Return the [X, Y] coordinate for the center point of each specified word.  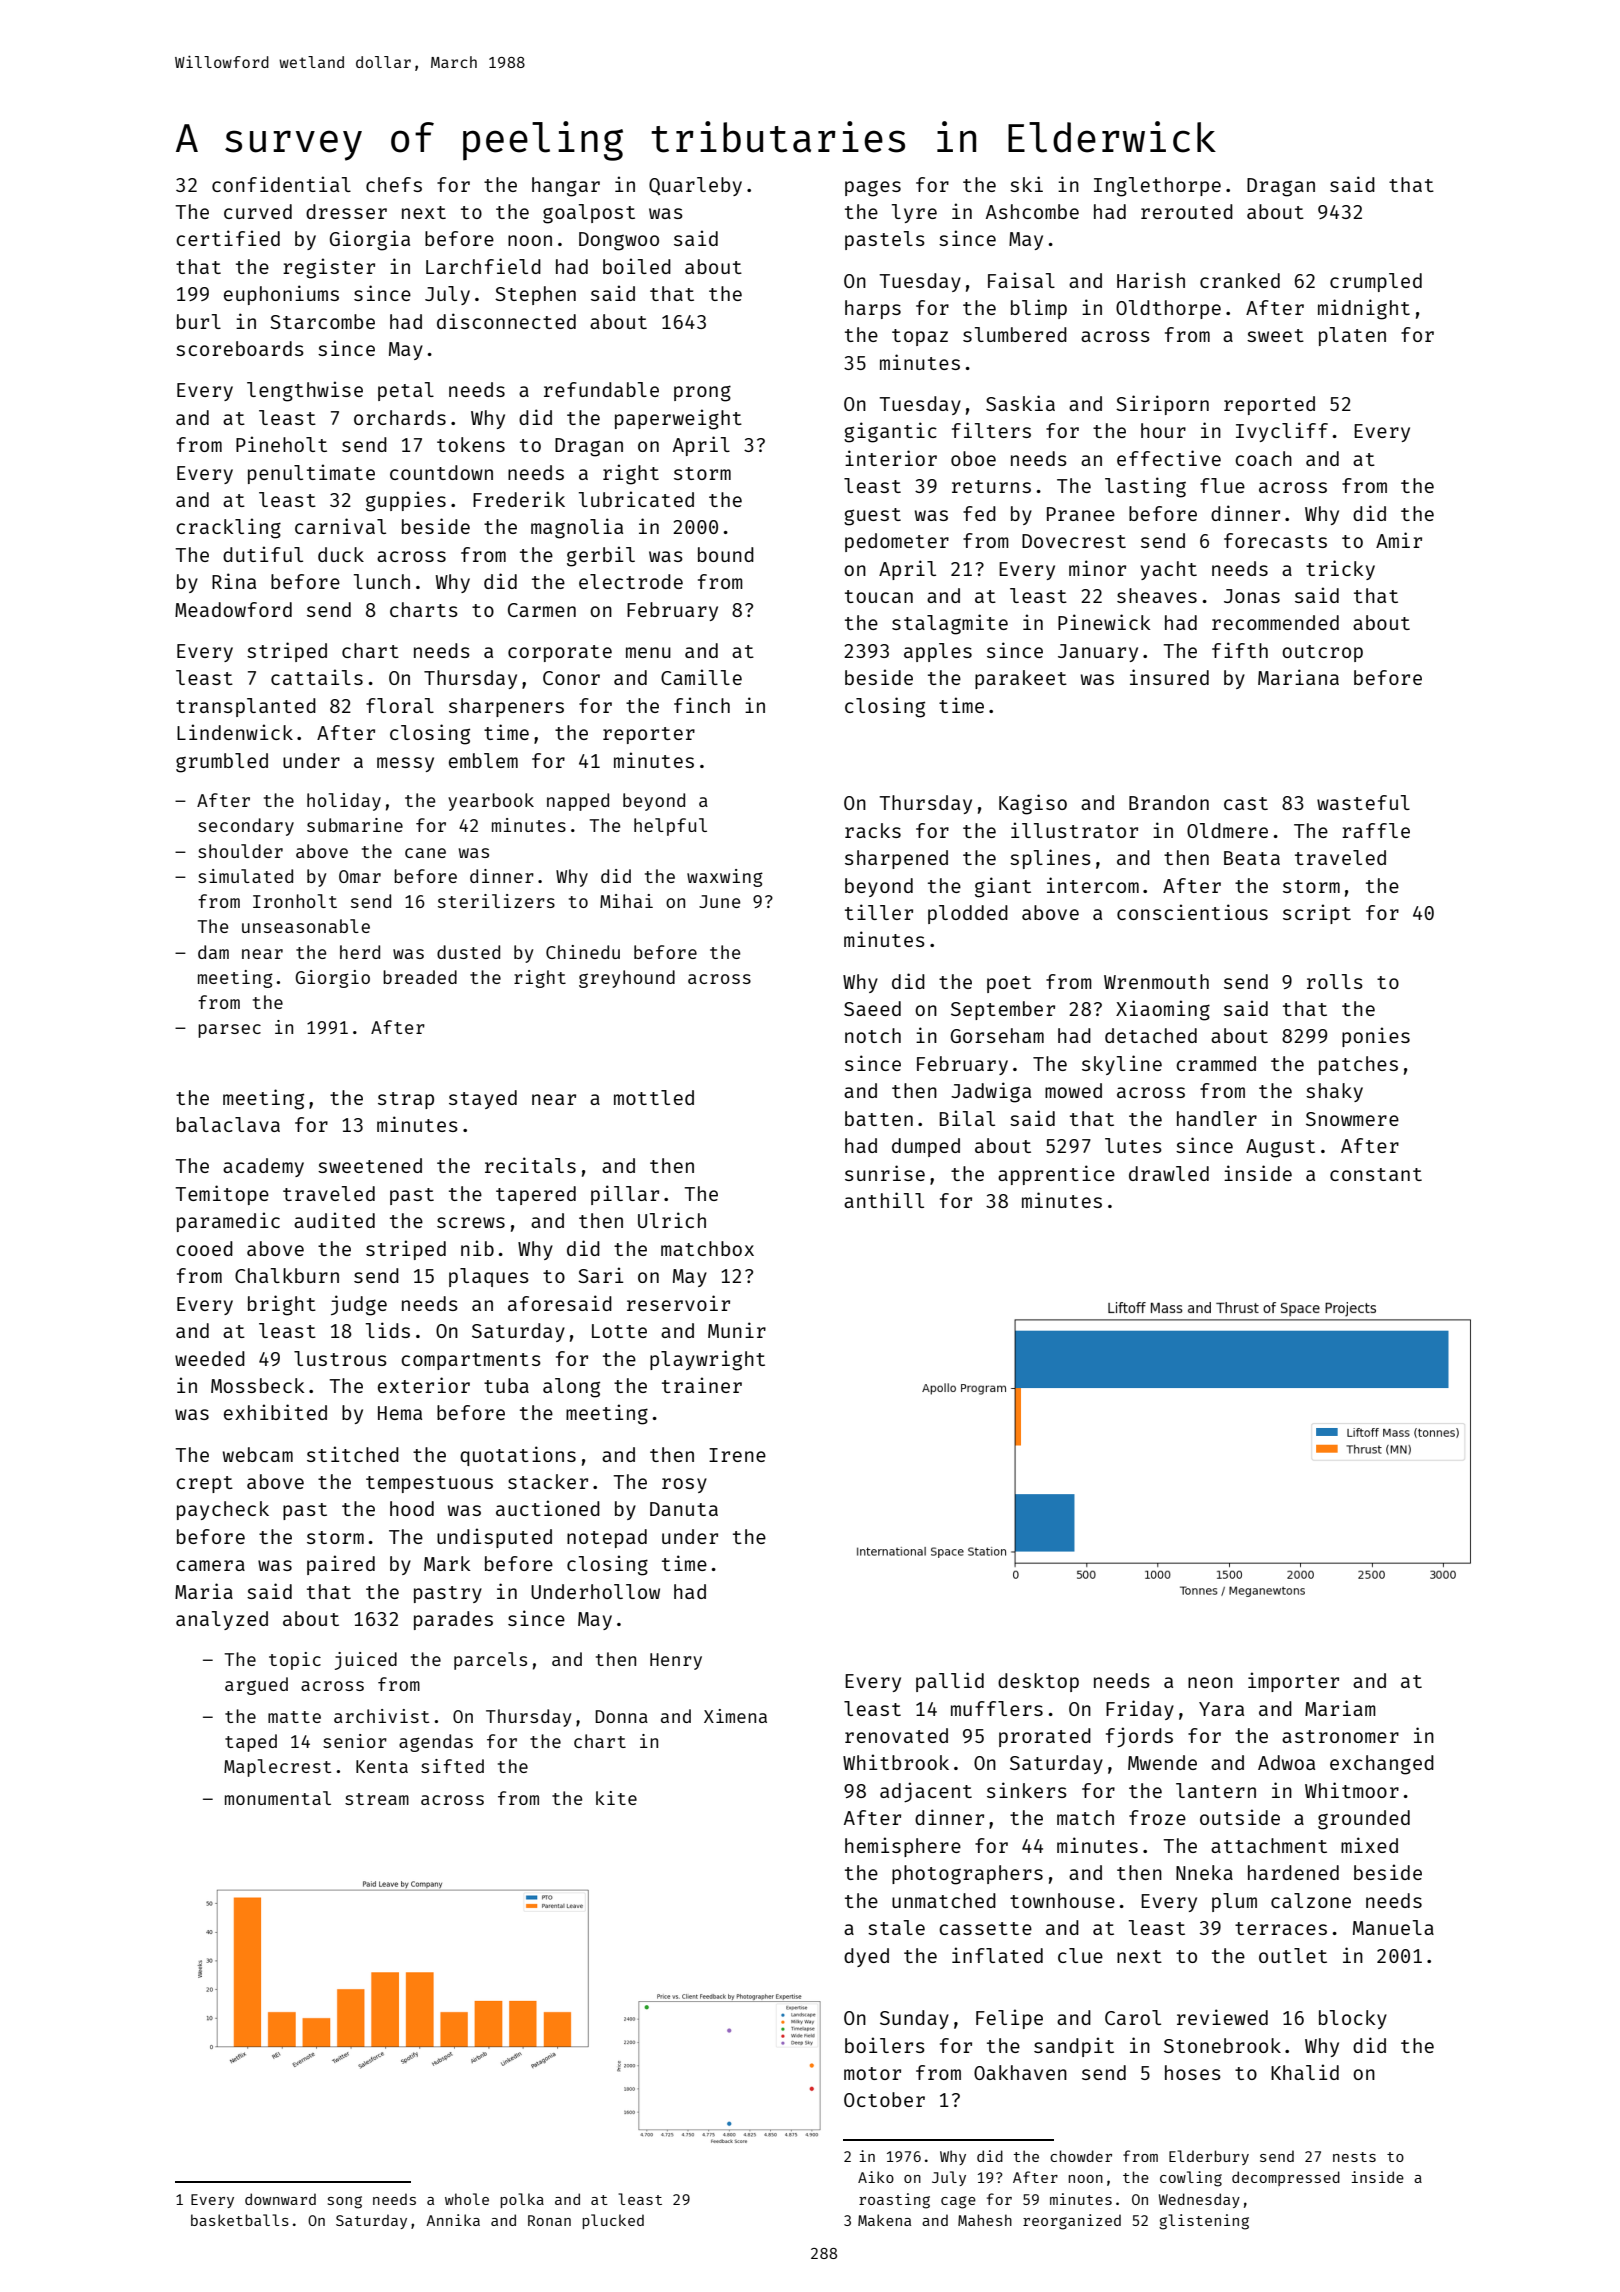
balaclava [228, 1124]
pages [873, 189]
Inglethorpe [1157, 187]
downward [280, 2199]
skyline [1122, 1065]
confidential [281, 184]
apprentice [1056, 1175]
